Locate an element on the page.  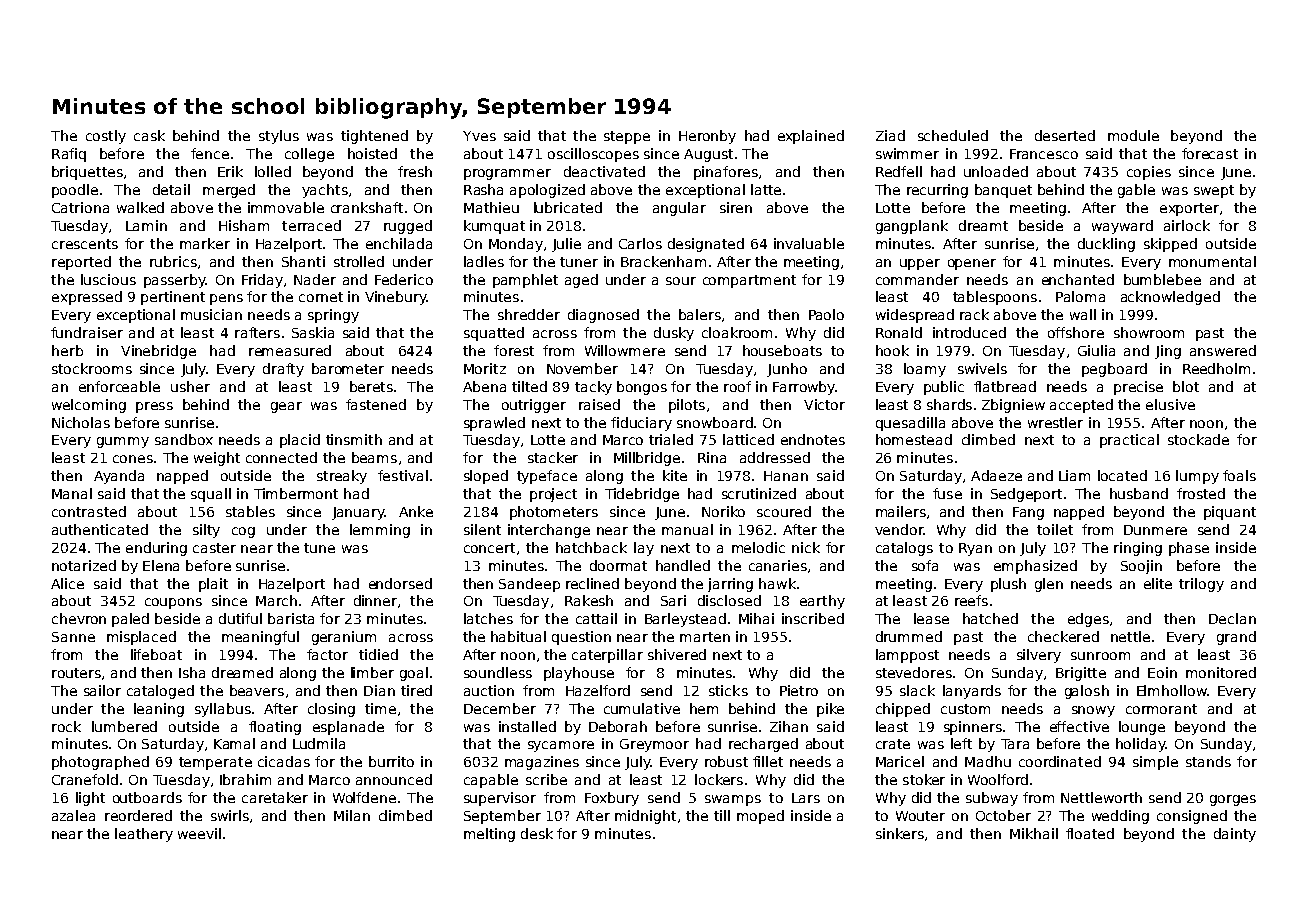
August is located at coordinates (708, 155).
